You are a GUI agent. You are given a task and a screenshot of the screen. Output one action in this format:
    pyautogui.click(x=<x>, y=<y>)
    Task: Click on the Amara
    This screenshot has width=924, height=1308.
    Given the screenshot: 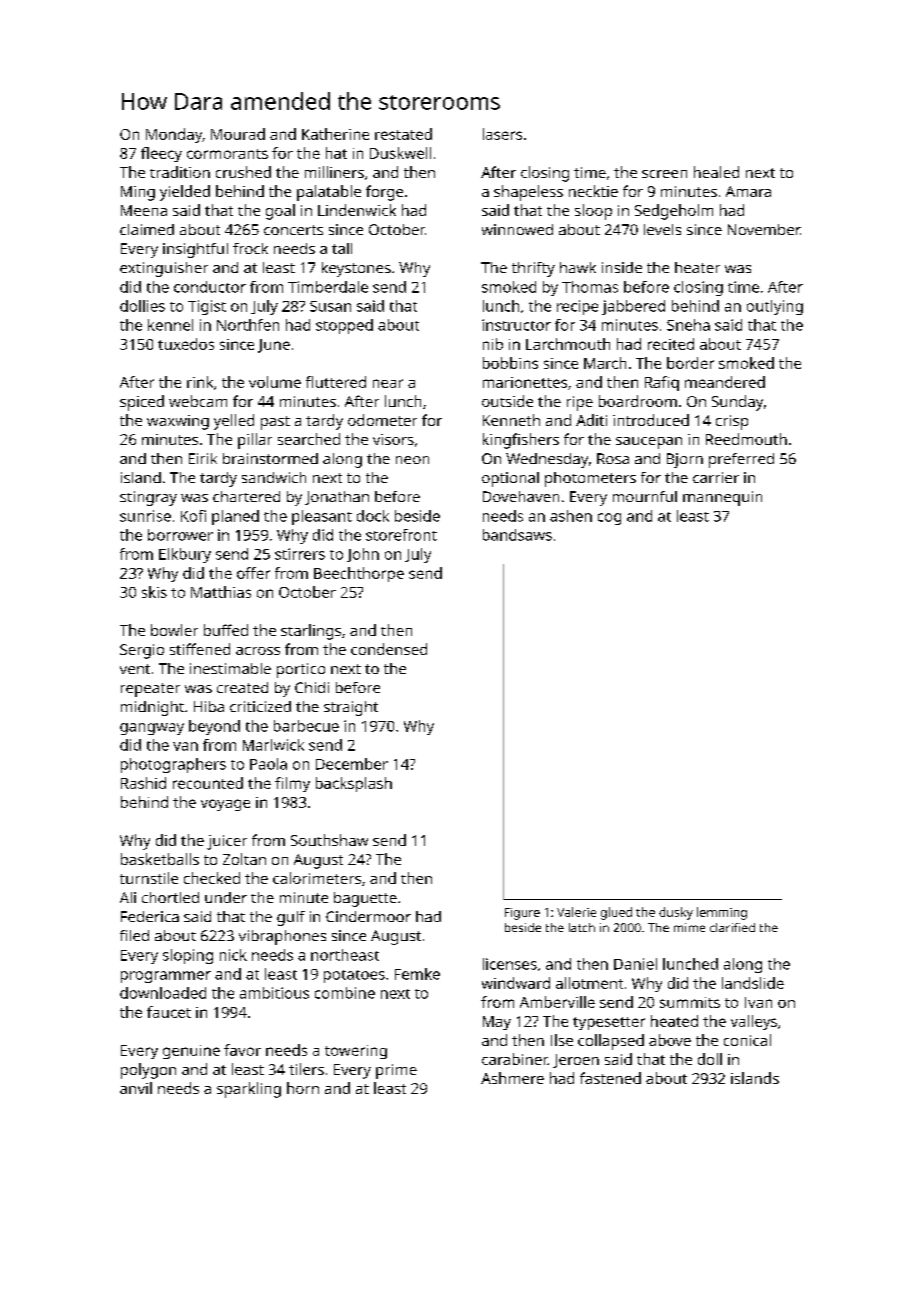 What is the action you would take?
    pyautogui.click(x=748, y=191)
